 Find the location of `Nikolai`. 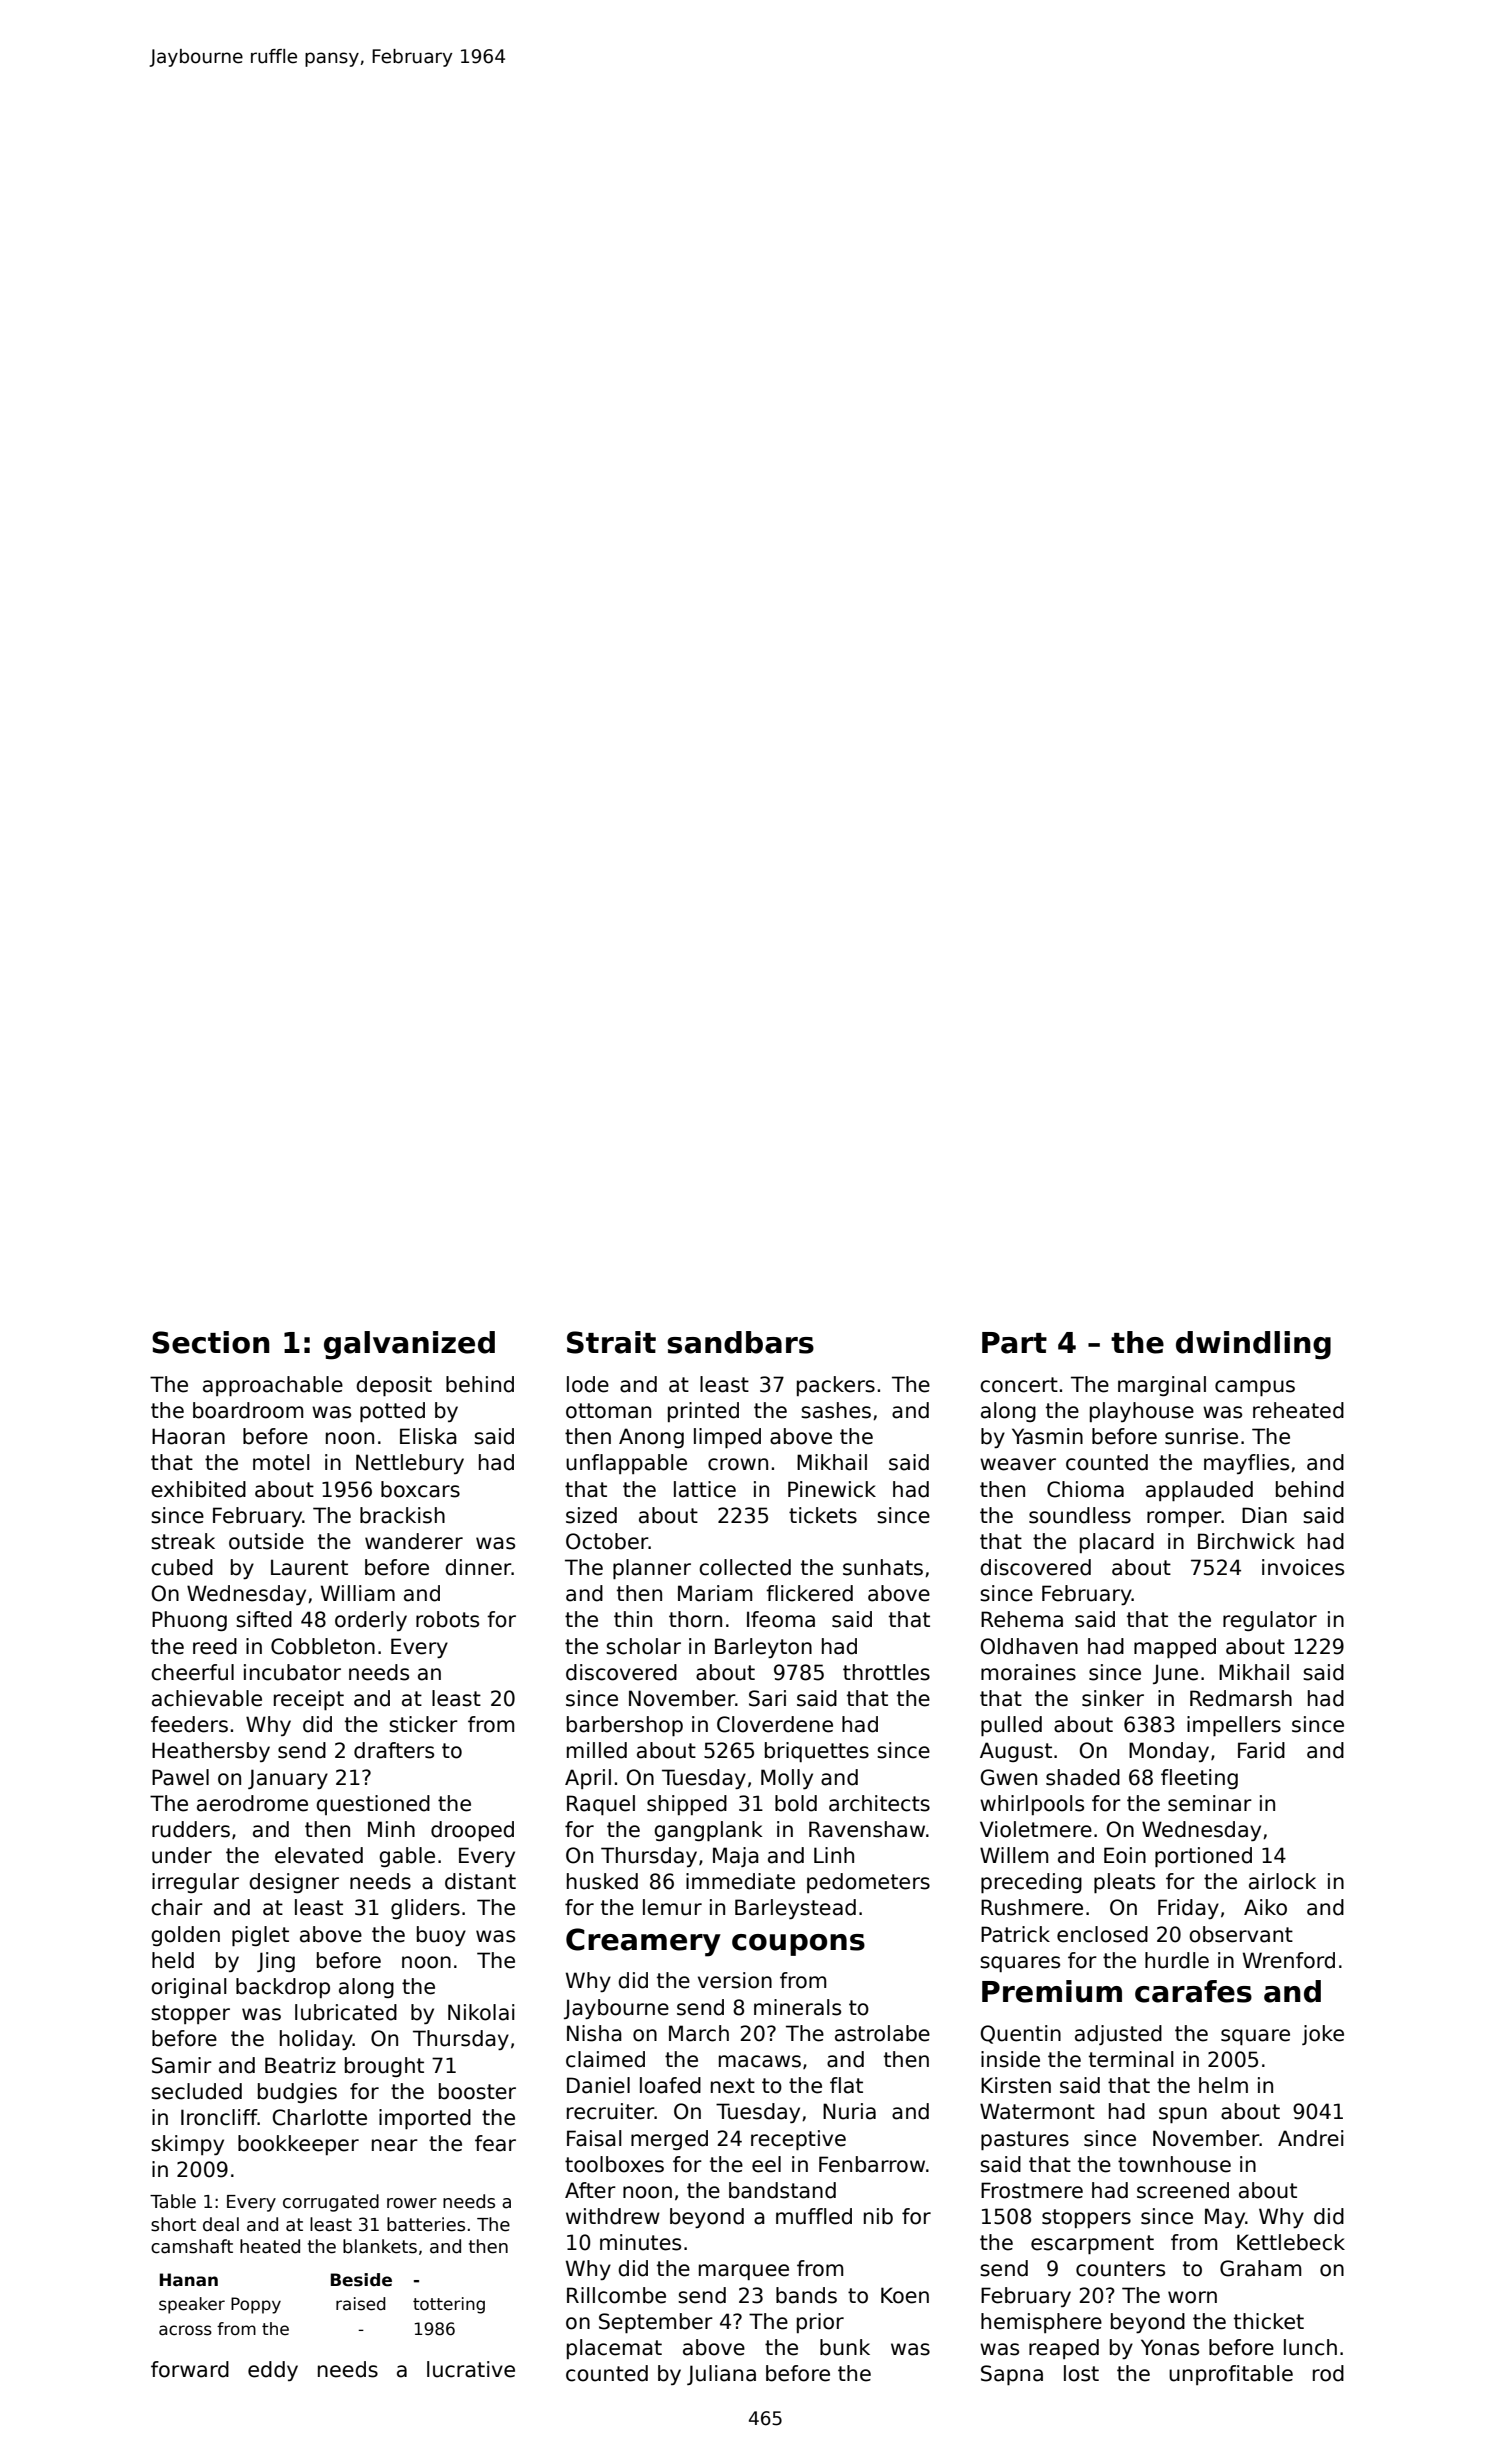

Nikolai is located at coordinates (481, 2012).
